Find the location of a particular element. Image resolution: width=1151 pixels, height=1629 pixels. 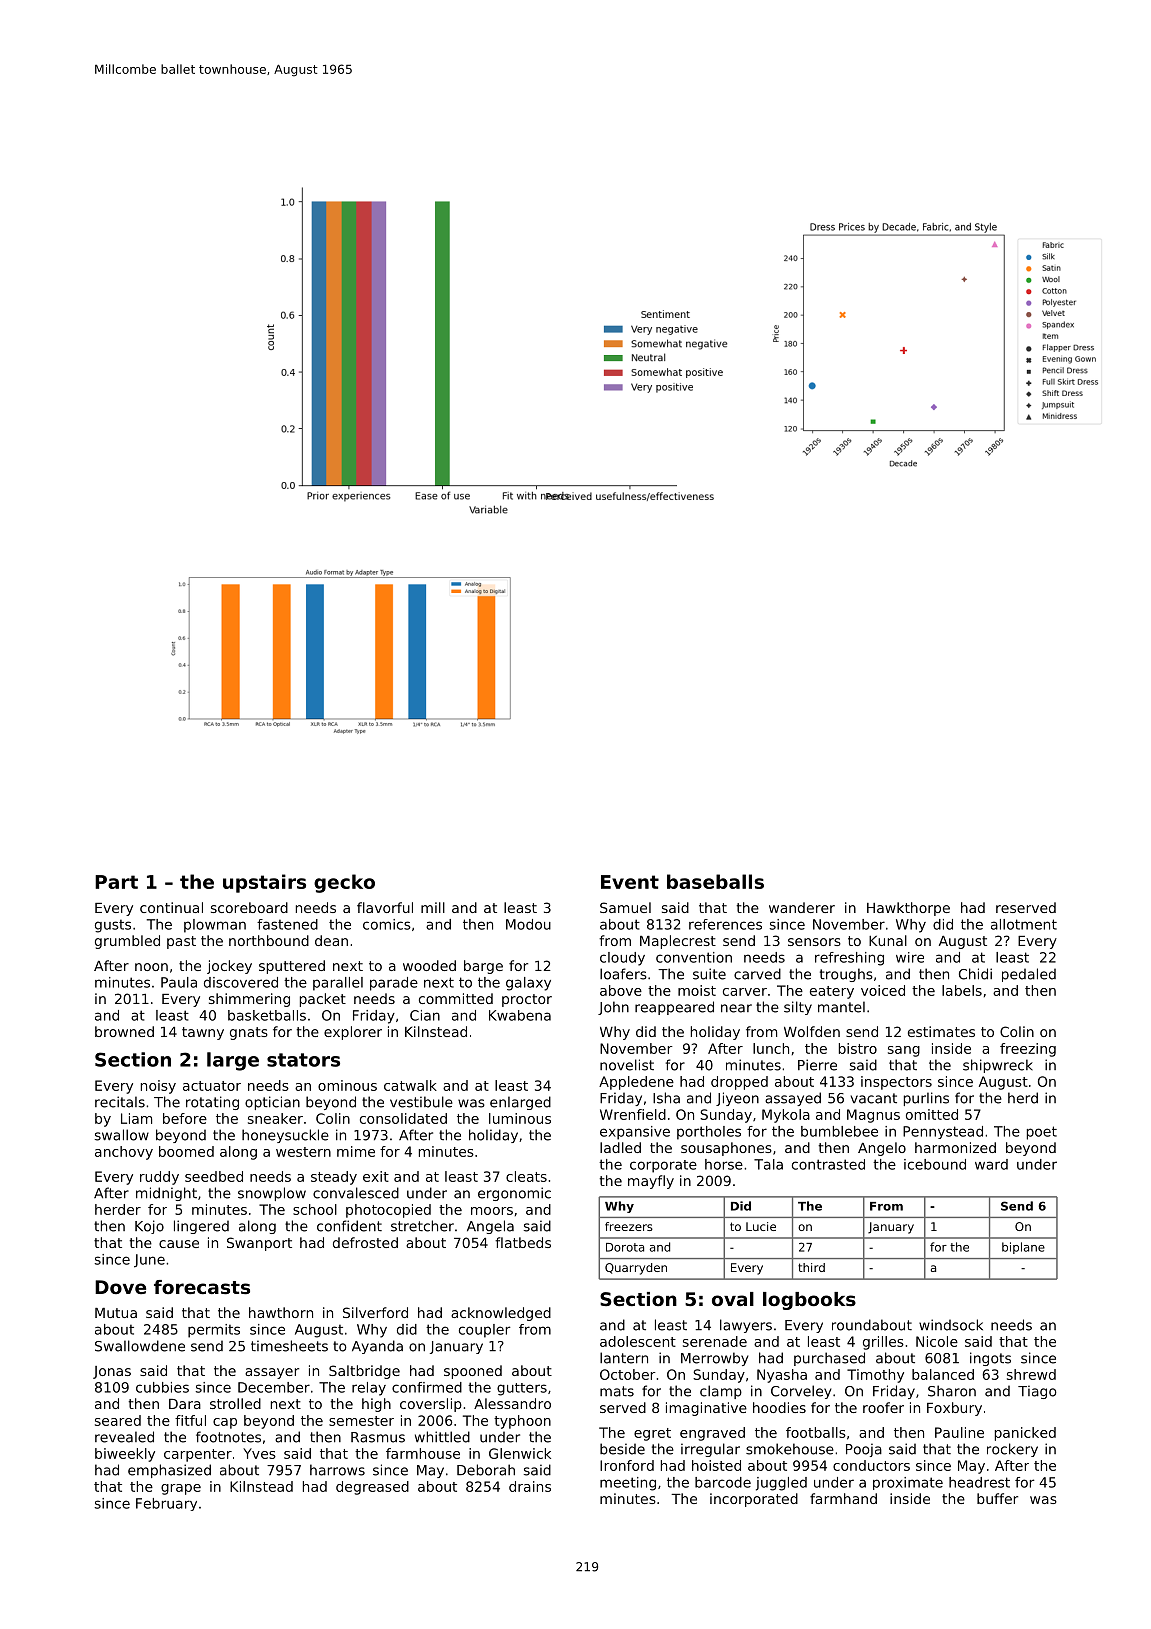

meeting is located at coordinates (628, 1484).
